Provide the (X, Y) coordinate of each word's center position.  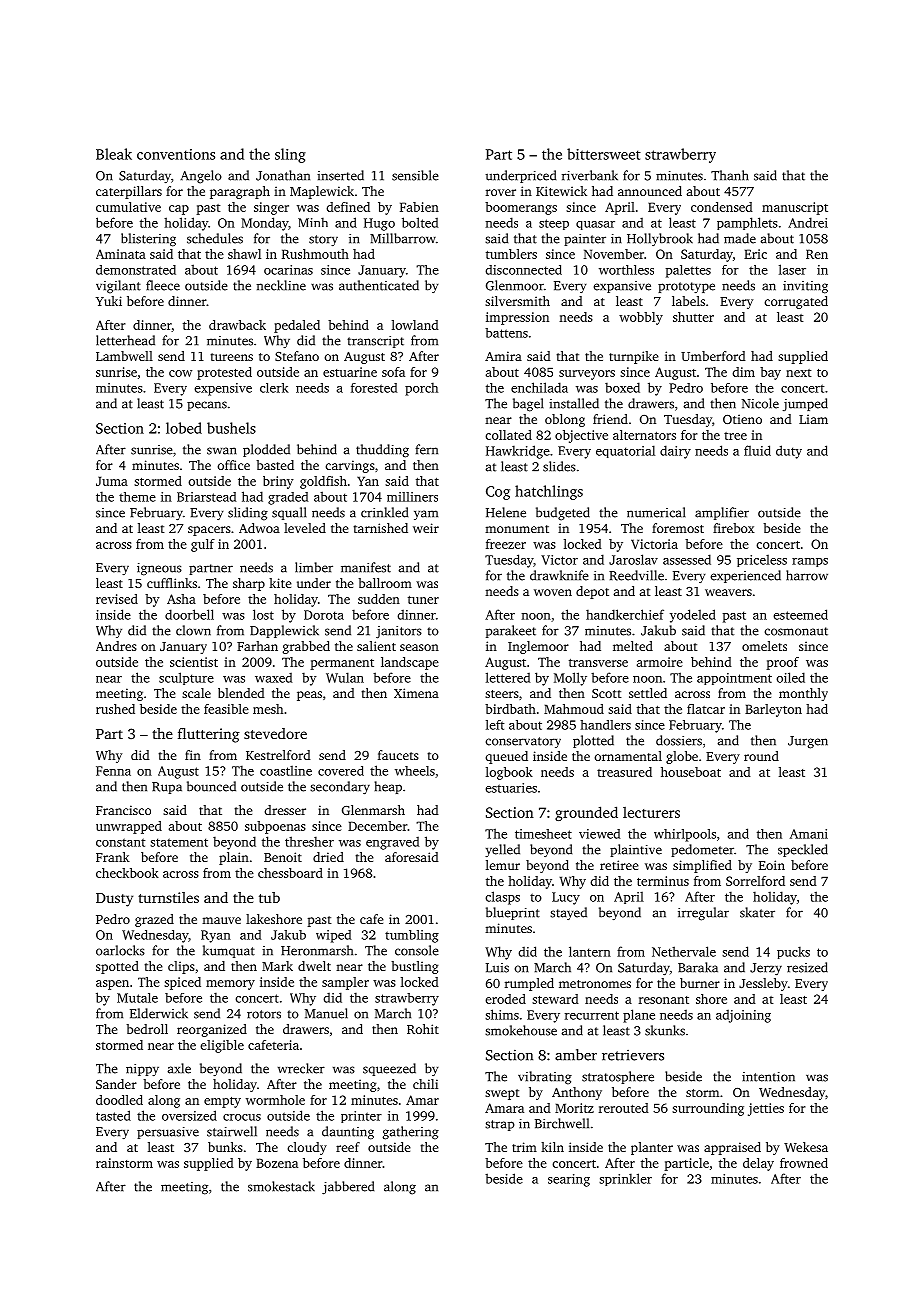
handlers (605, 725)
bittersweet (604, 154)
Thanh (730, 175)
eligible (222, 1046)
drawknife (559, 575)
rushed (115, 709)
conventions (176, 154)
